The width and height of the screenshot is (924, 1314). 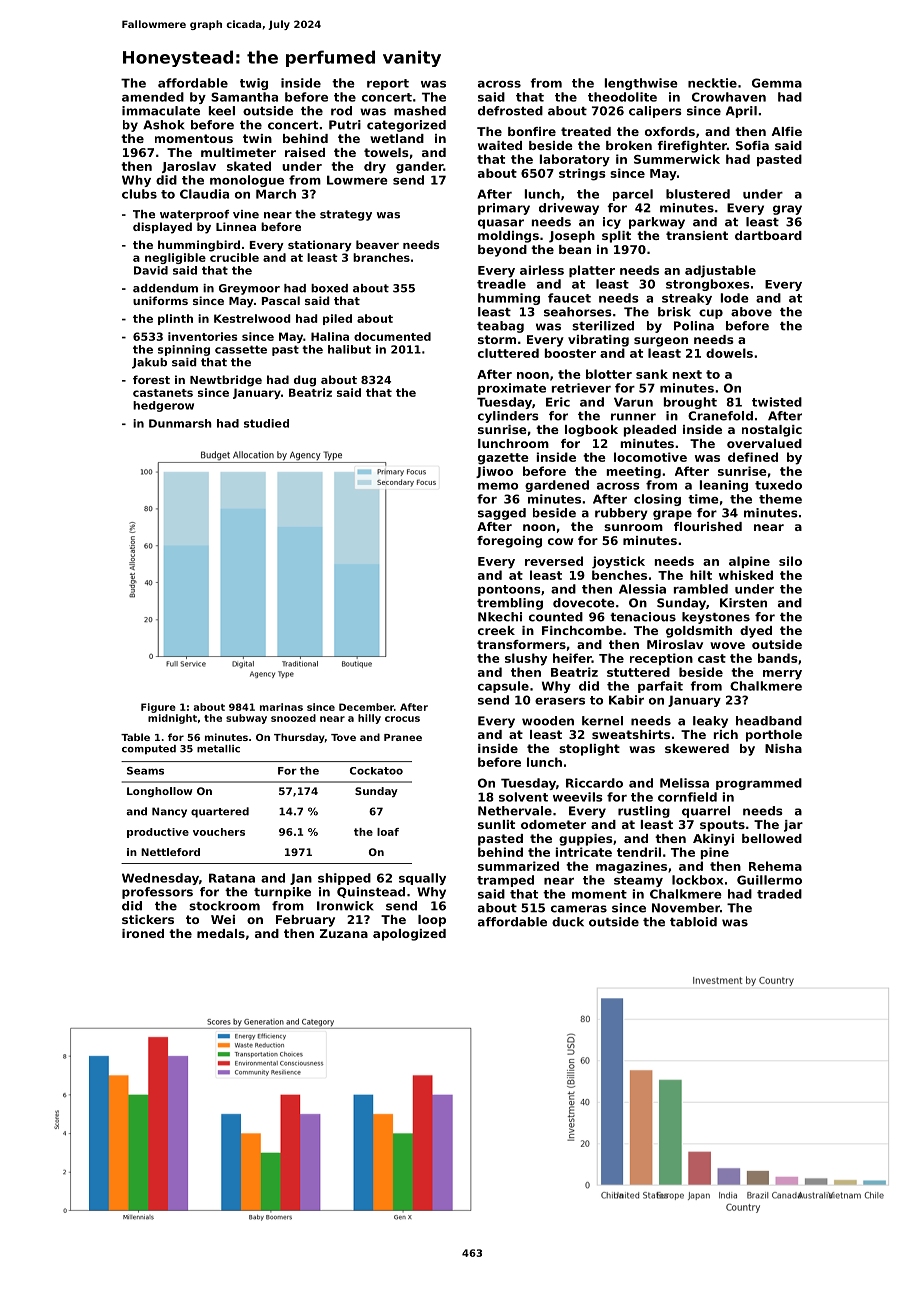 I want to click on lengthwise, so click(x=641, y=84).
